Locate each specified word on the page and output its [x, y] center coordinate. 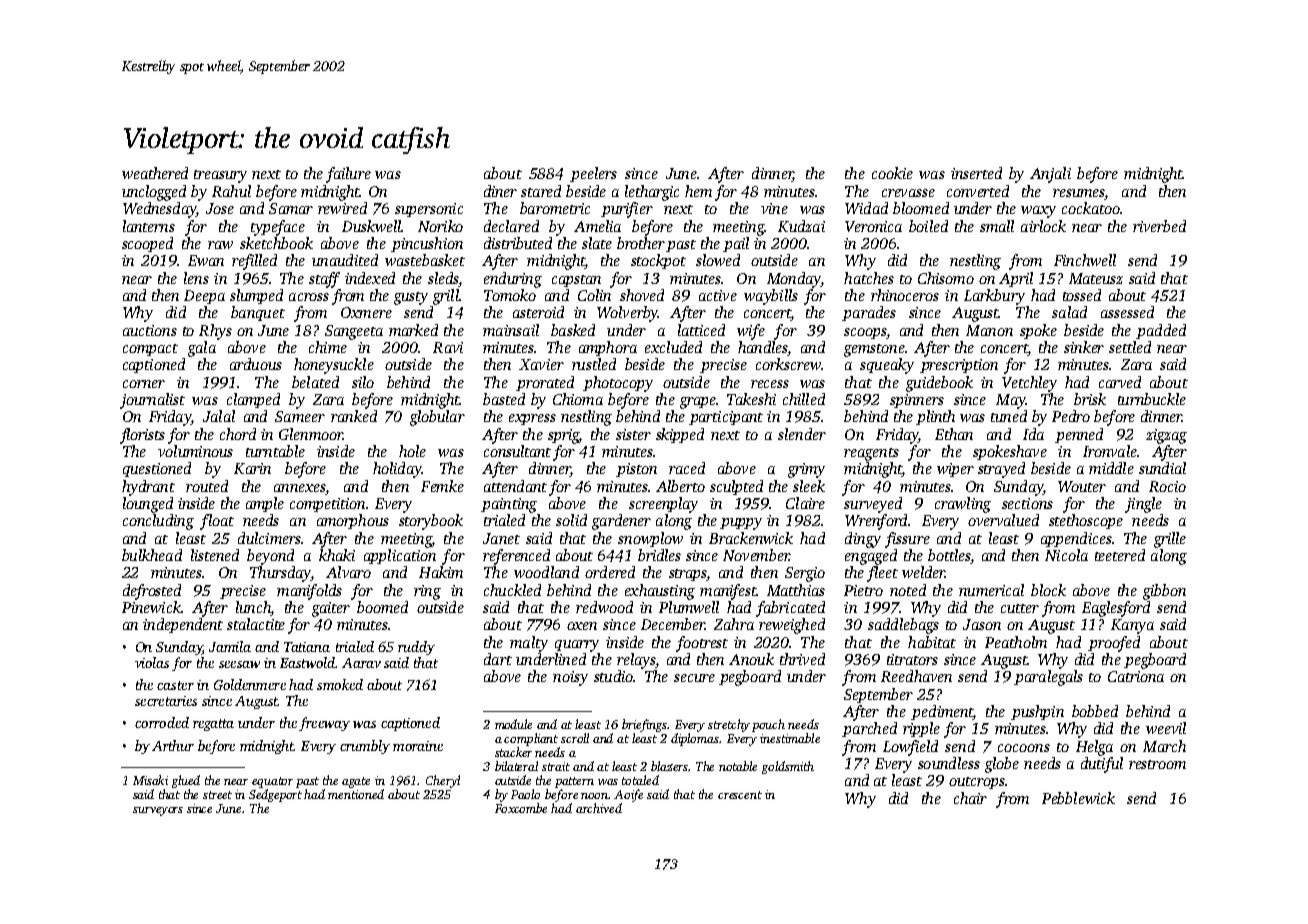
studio [613, 676]
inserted [976, 173]
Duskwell [372, 226]
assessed [1127, 312]
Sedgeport [275, 795]
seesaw [239, 664]
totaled [640, 780]
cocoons [1024, 748]
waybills [771, 297]
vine [774, 208]
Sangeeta [354, 332]
